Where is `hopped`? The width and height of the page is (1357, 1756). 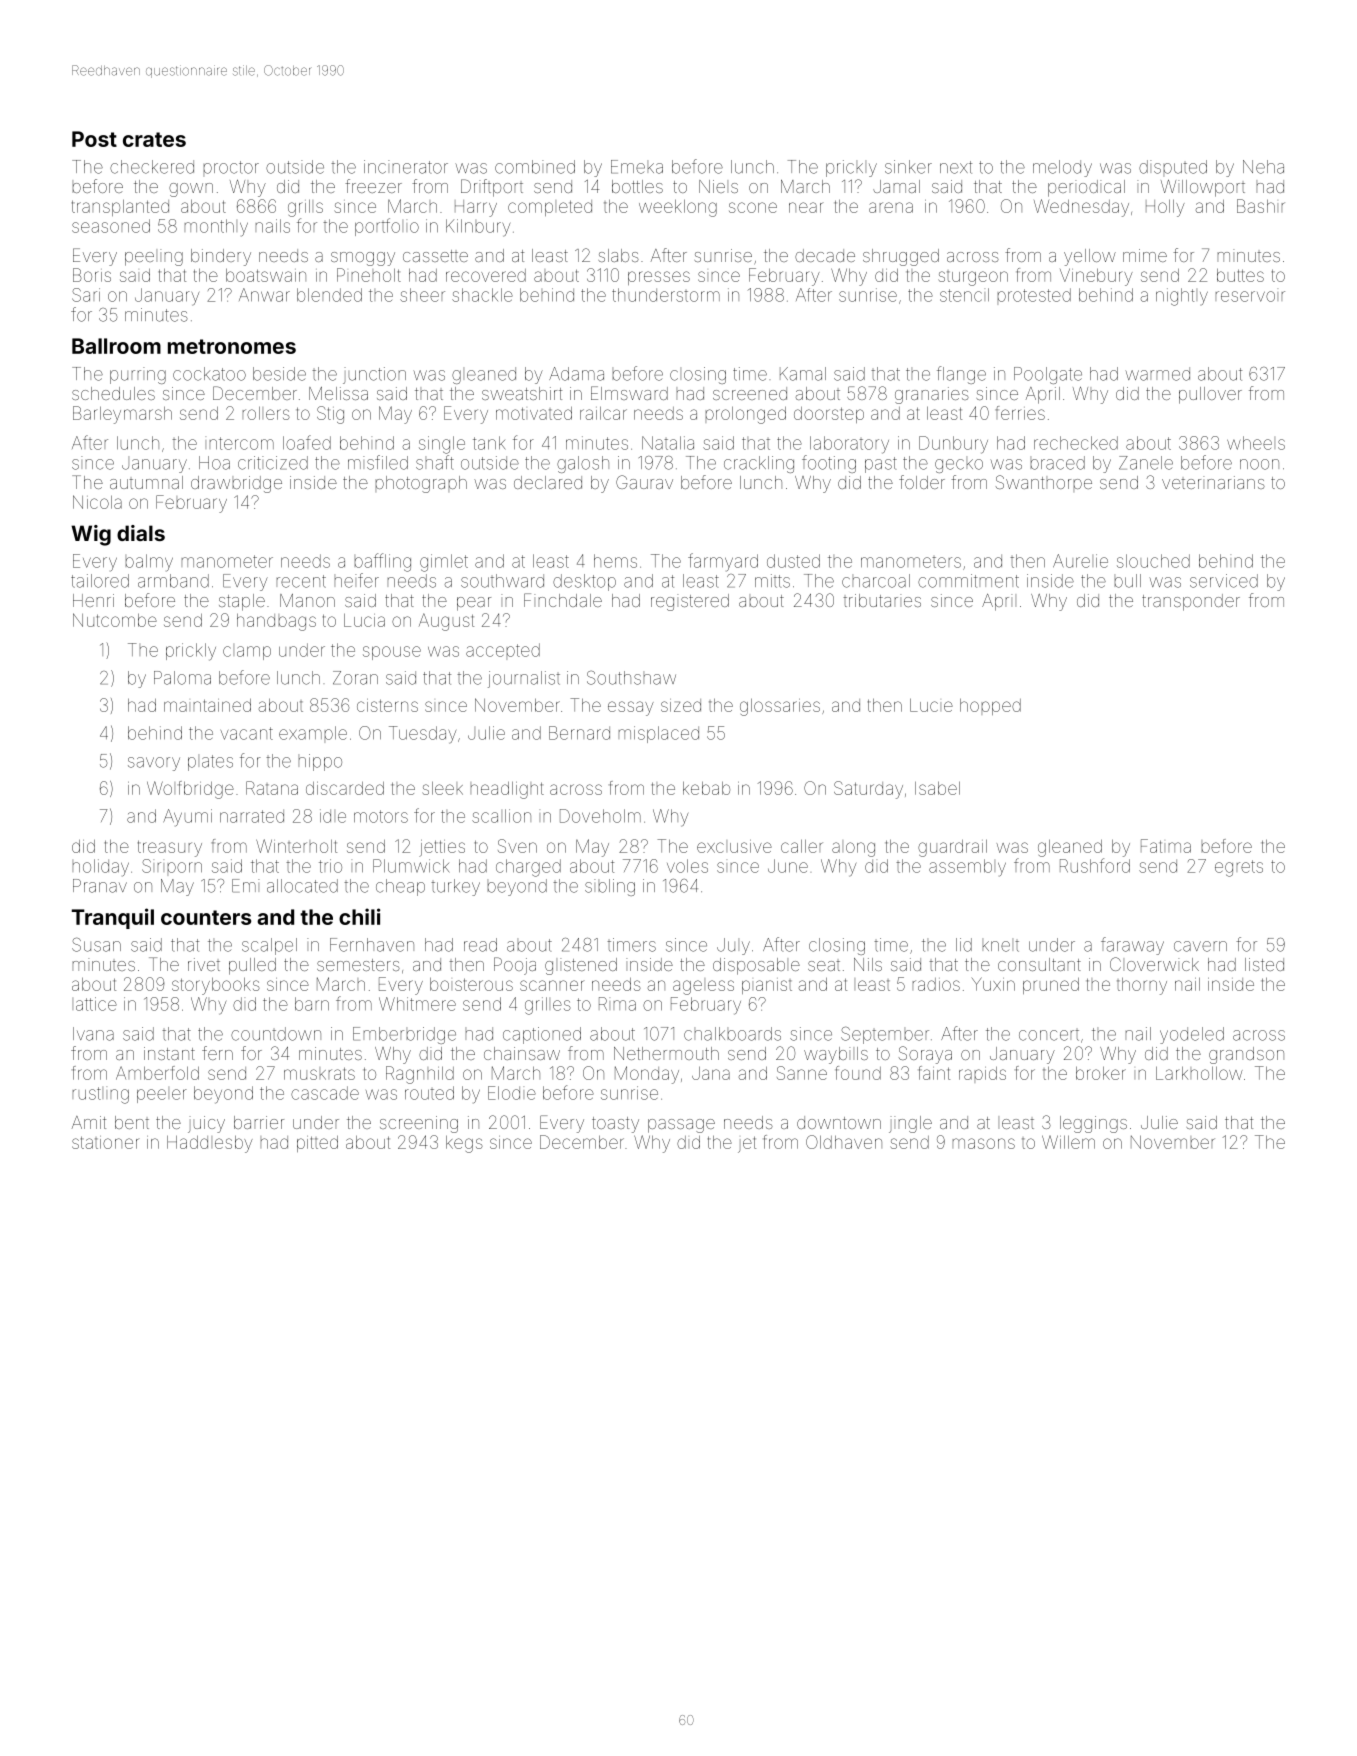
hopped is located at coordinates (990, 707).
